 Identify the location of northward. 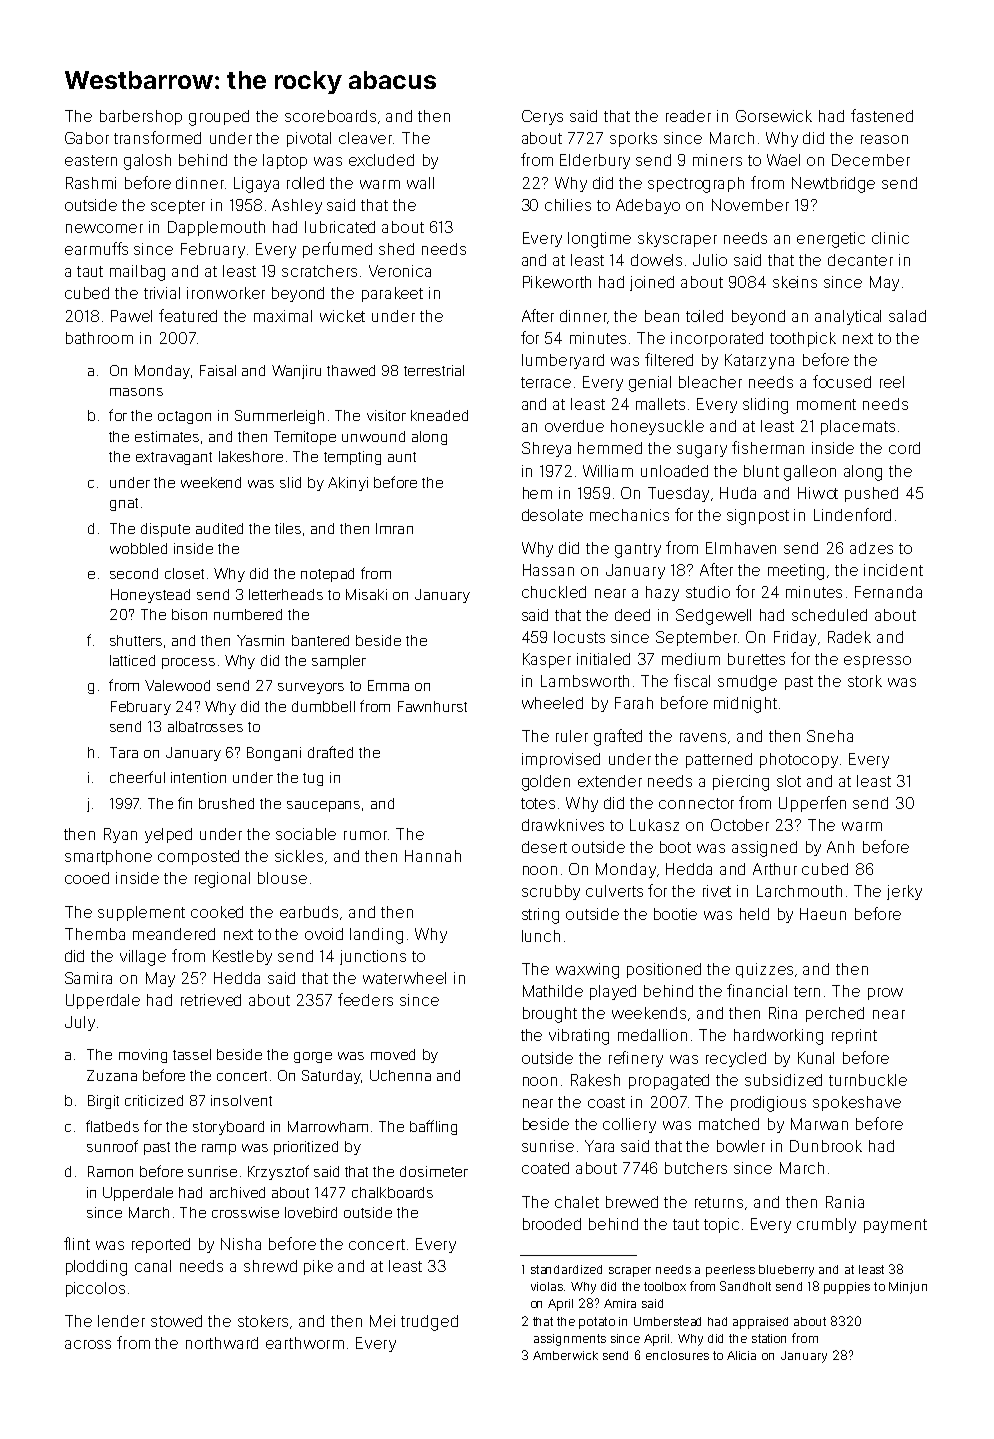
(222, 1343).
